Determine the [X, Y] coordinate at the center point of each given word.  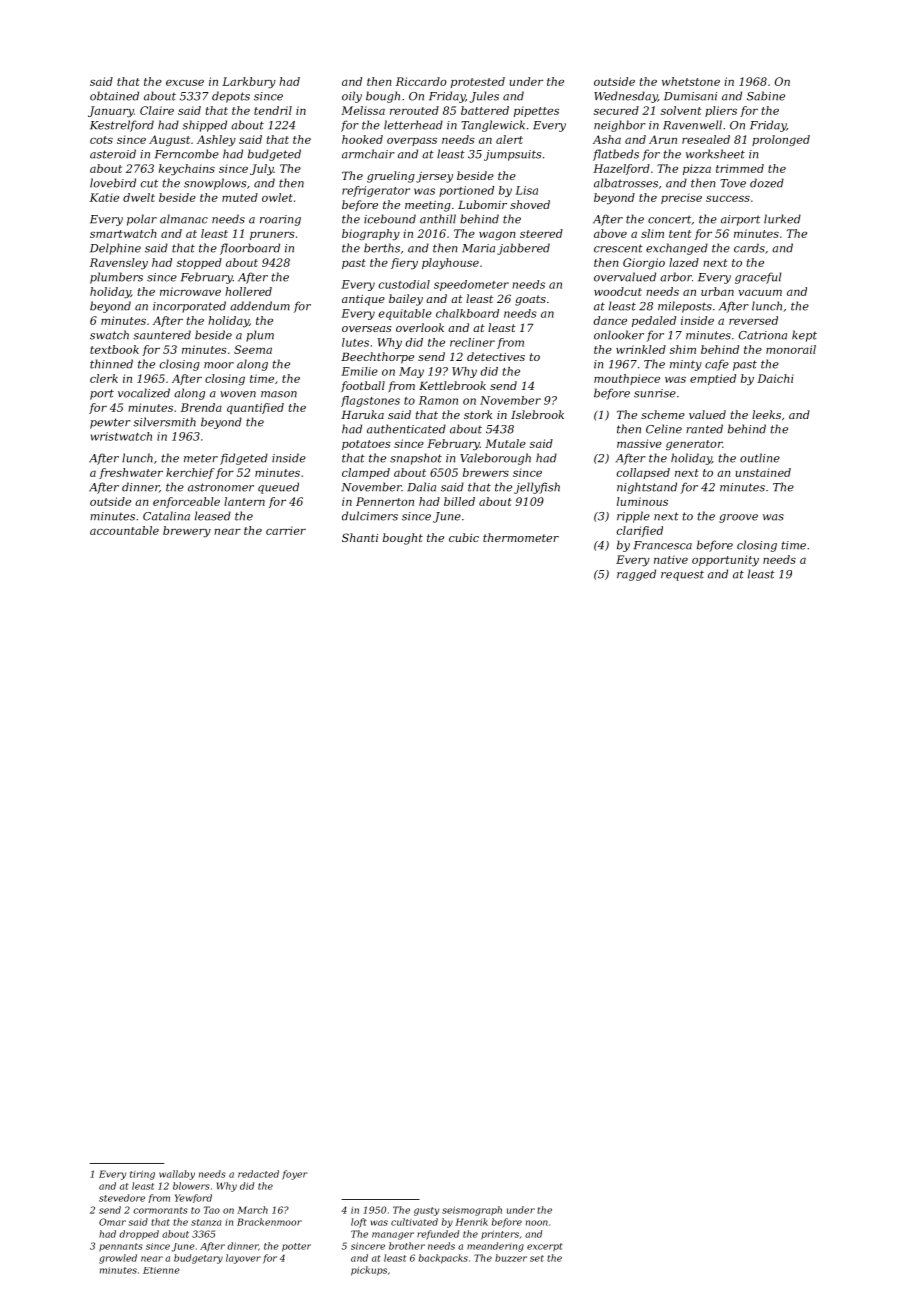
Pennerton [385, 501]
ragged [636, 575]
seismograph [472, 1211]
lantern [244, 501]
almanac [184, 219]
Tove [733, 183]
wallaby [177, 1175]
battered [485, 110]
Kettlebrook [452, 385]
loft [359, 1223]
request [682, 576]
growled [118, 1259]
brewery [187, 531]
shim [683, 349]
